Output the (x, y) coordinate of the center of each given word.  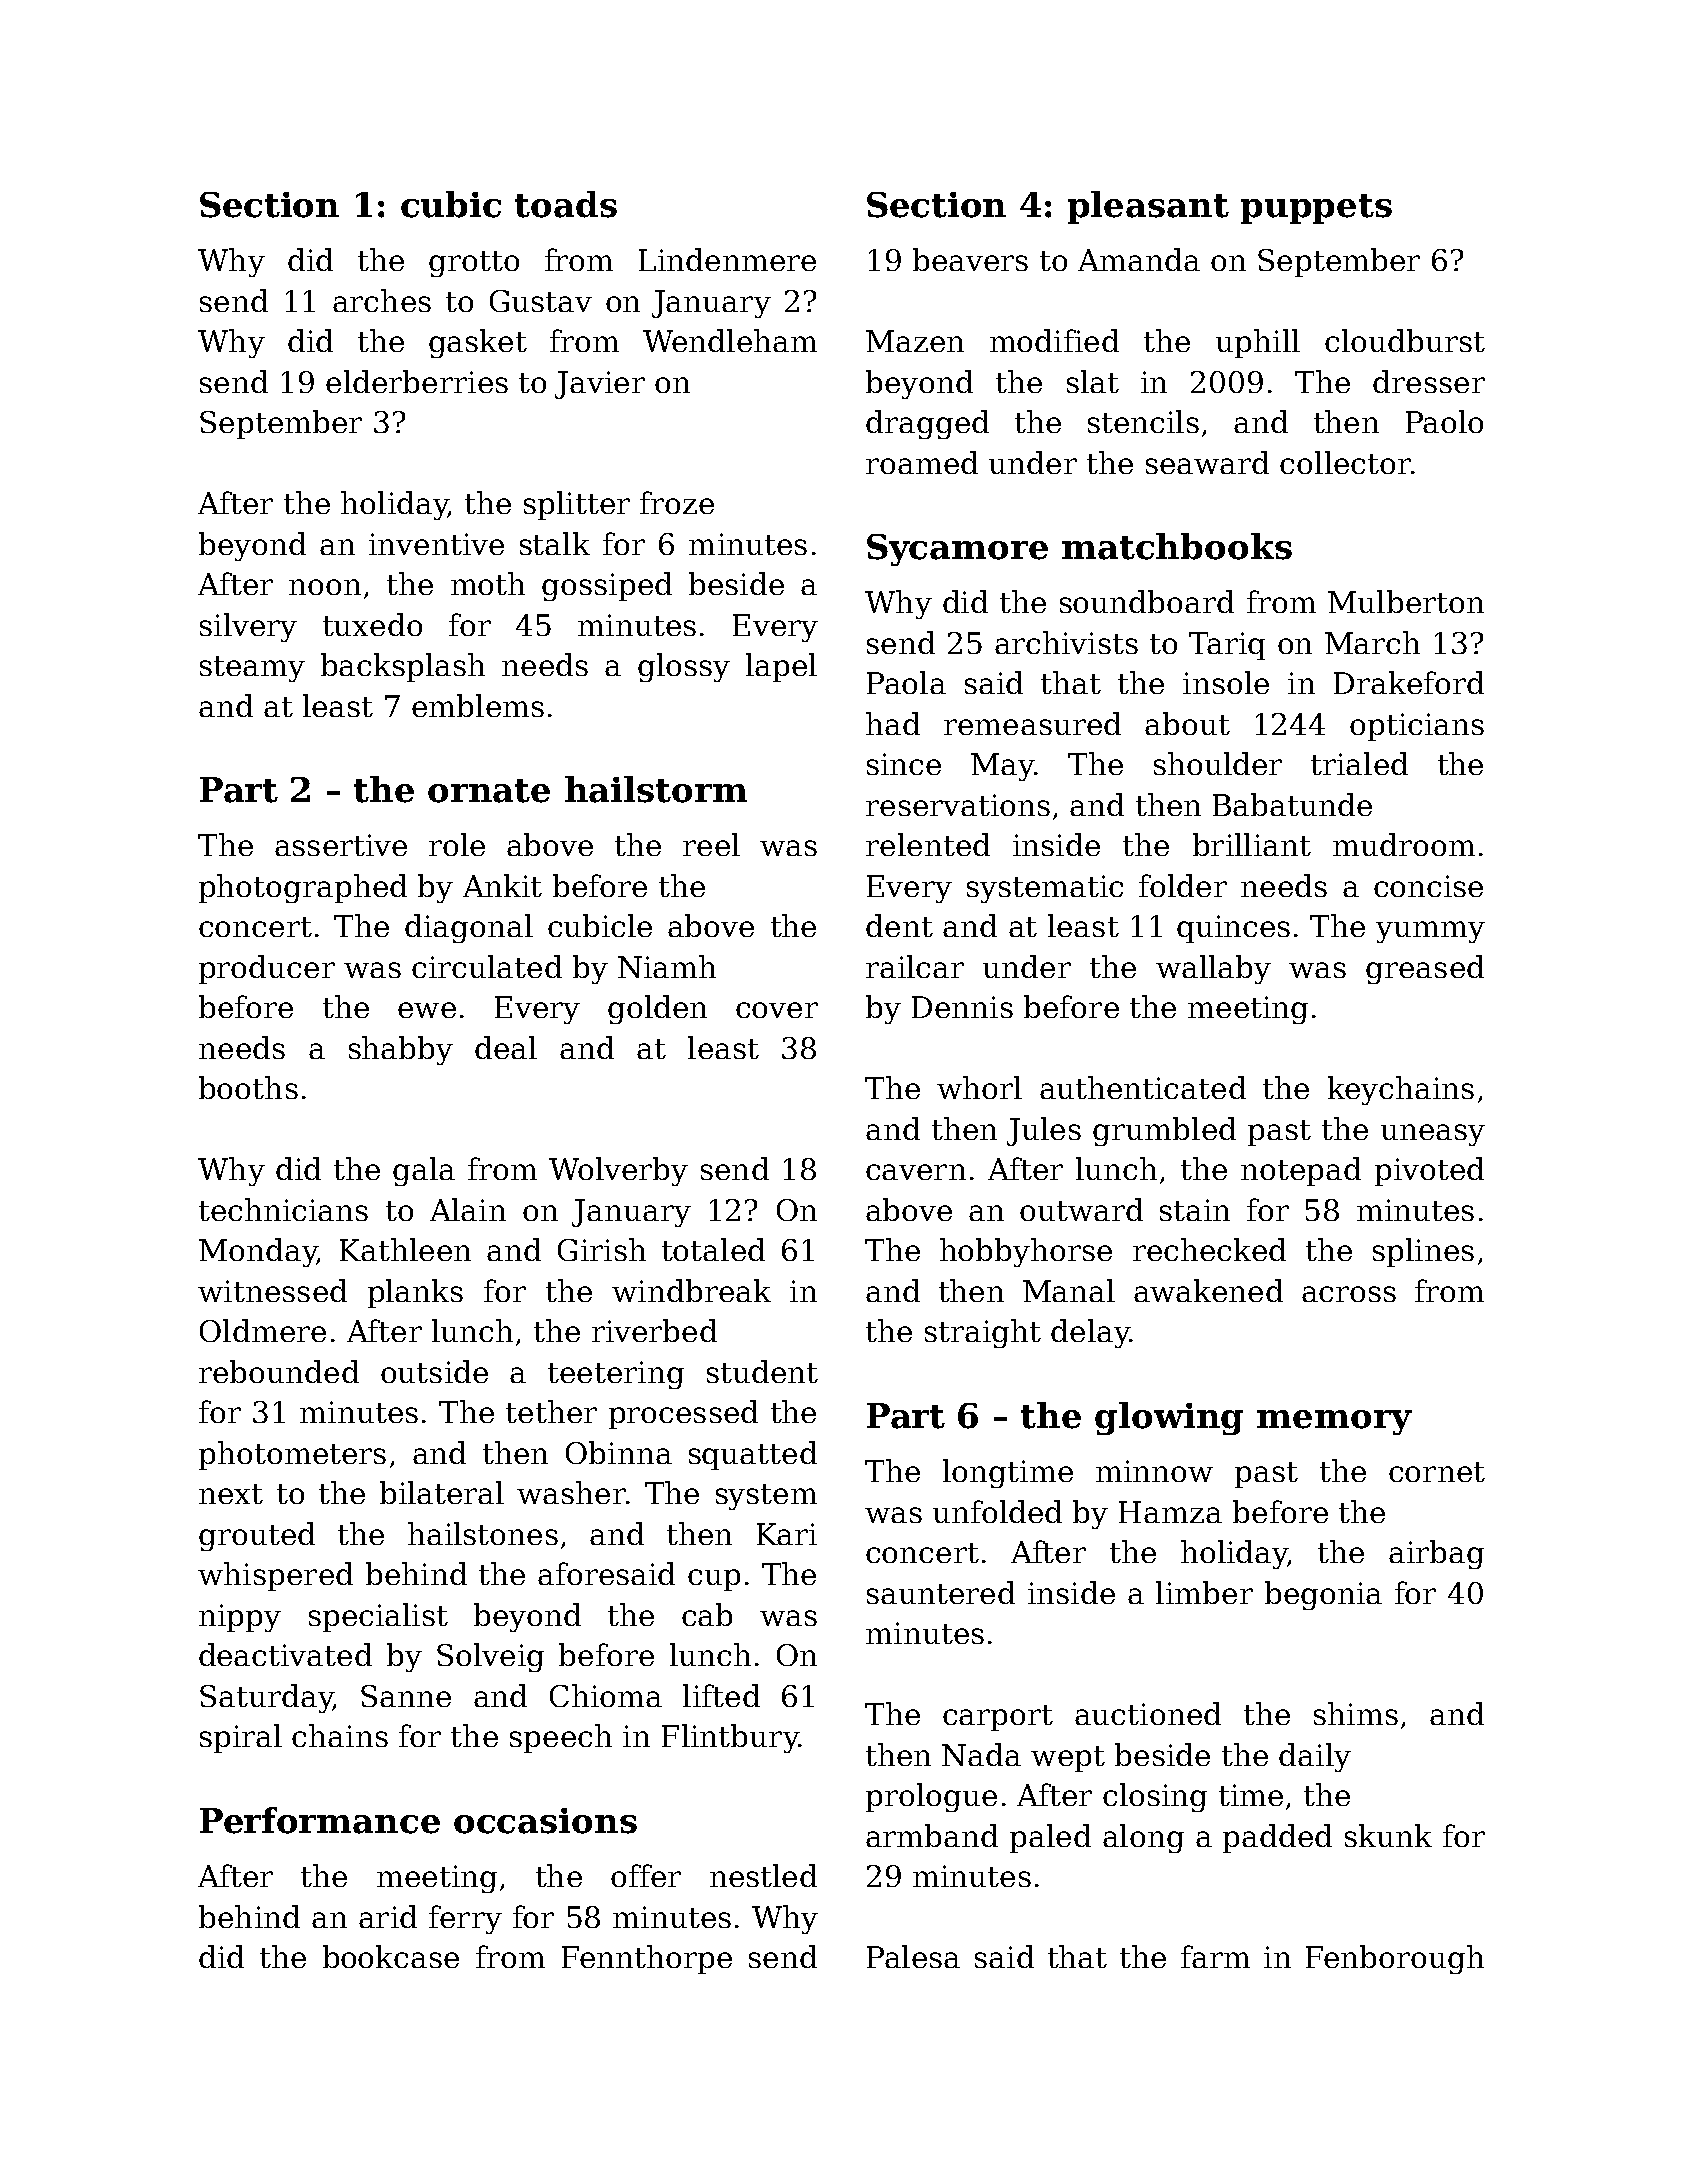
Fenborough (1395, 1959)
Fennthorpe (647, 1959)
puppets (1316, 209)
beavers (970, 259)
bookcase (391, 1956)
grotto (474, 264)
